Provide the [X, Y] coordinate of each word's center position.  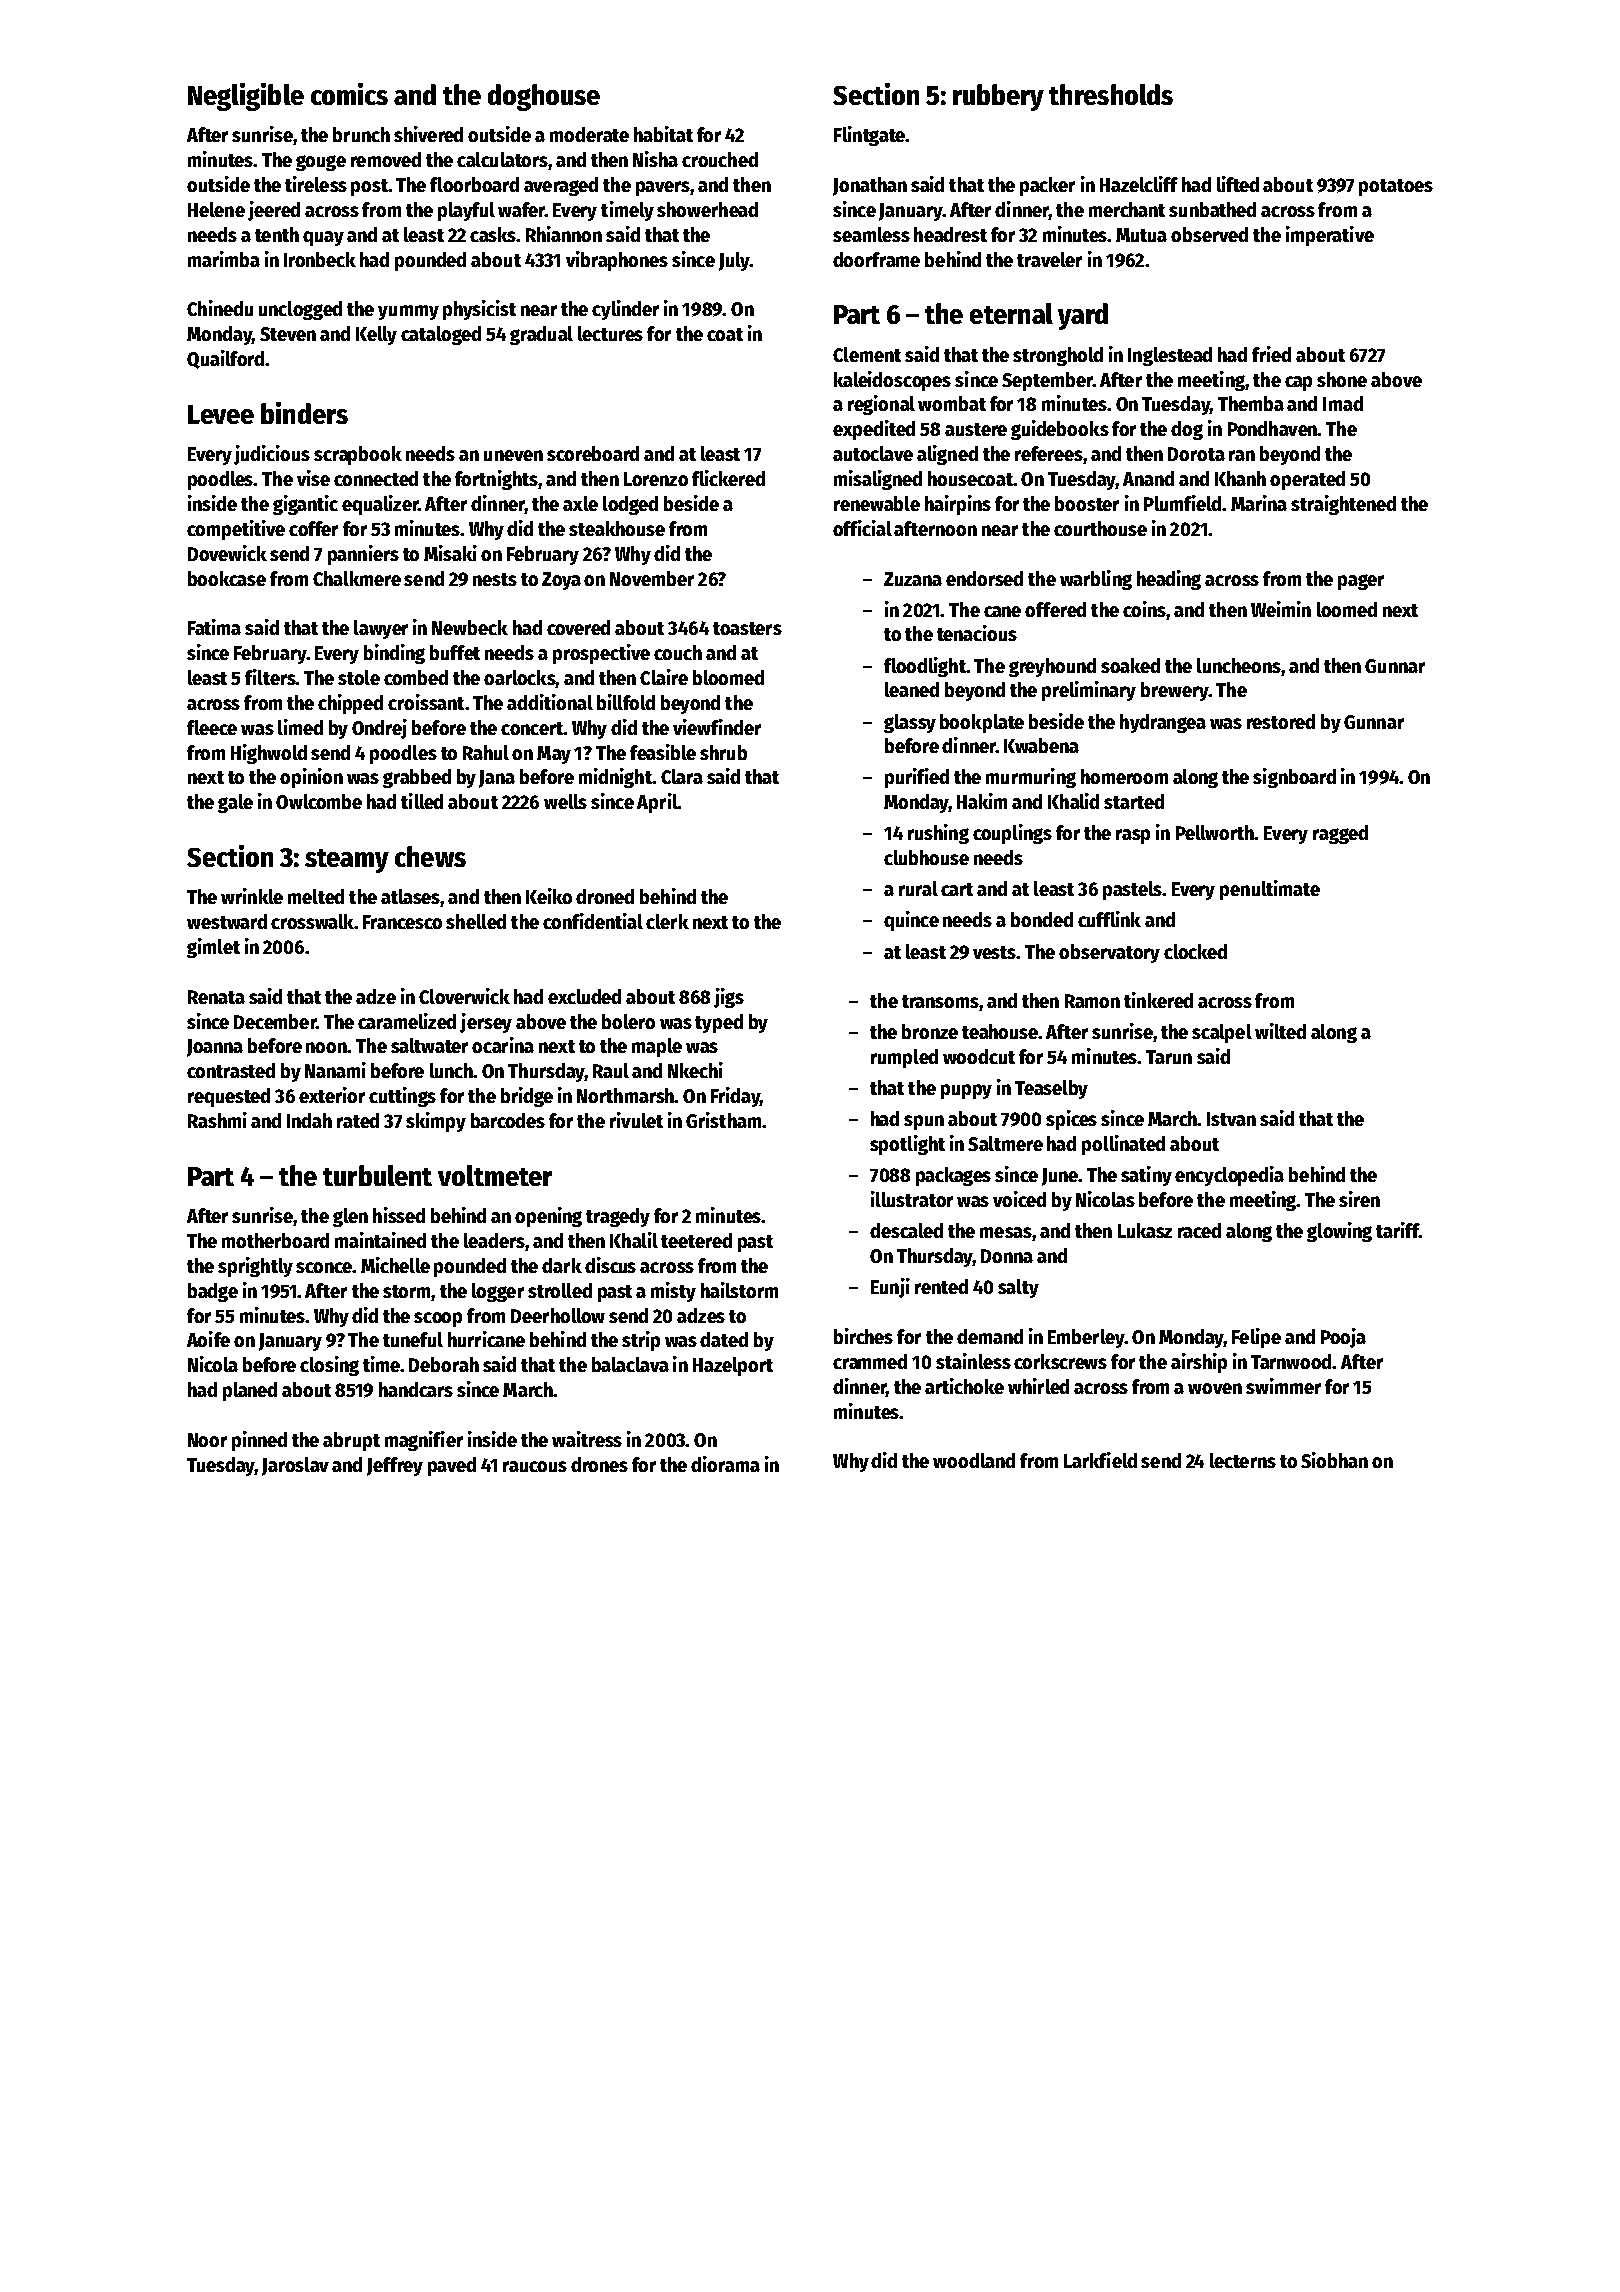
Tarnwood [1292, 1361]
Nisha [655, 159]
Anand [1148, 478]
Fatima [214, 627]
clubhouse [926, 857]
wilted [1280, 1031]
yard [1083, 316]
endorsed [984, 578]
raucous [535, 1466]
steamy [347, 861]
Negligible [246, 97]
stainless [973, 1361]
